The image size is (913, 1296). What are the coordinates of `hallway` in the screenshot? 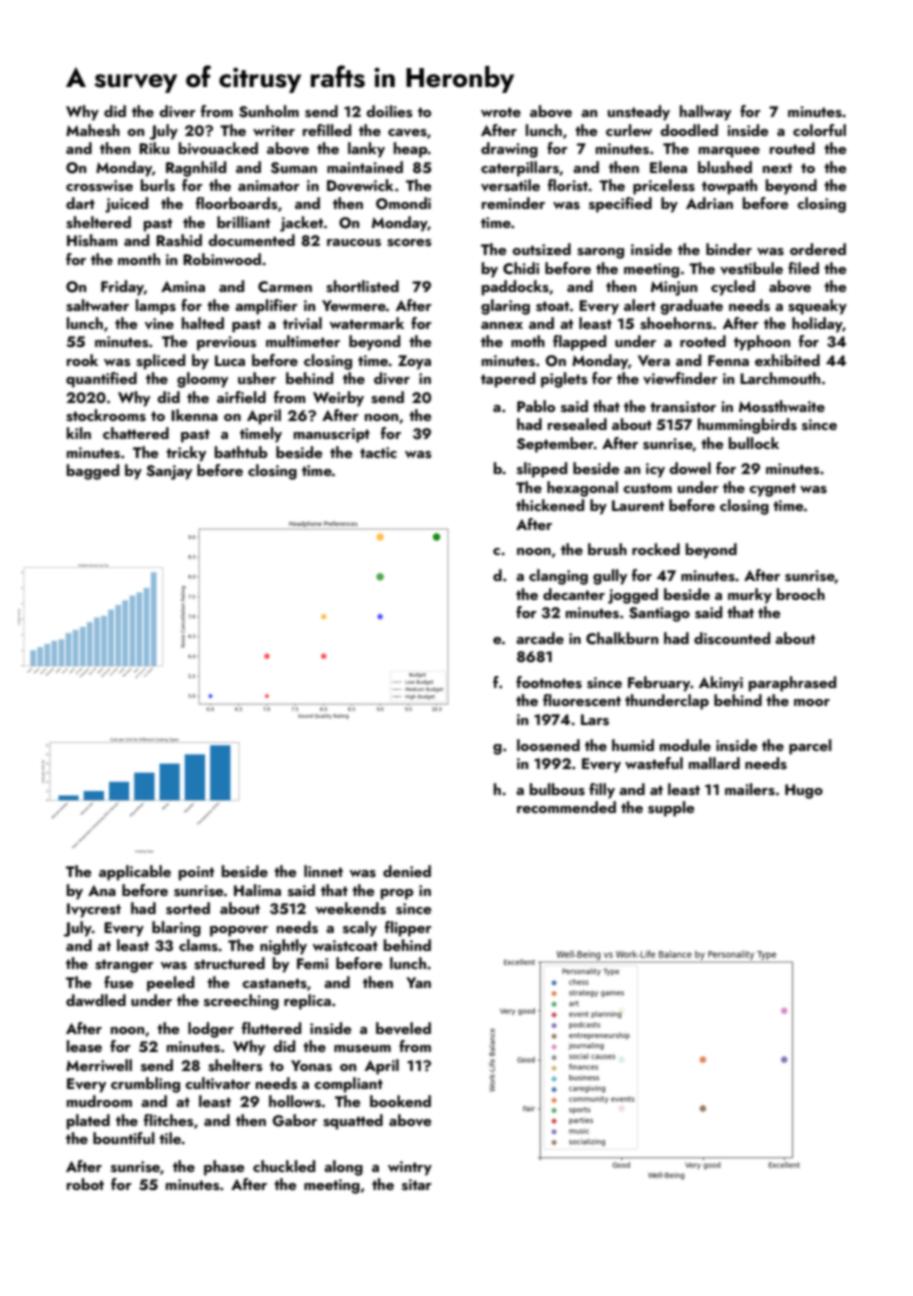 It's located at (705, 113).
